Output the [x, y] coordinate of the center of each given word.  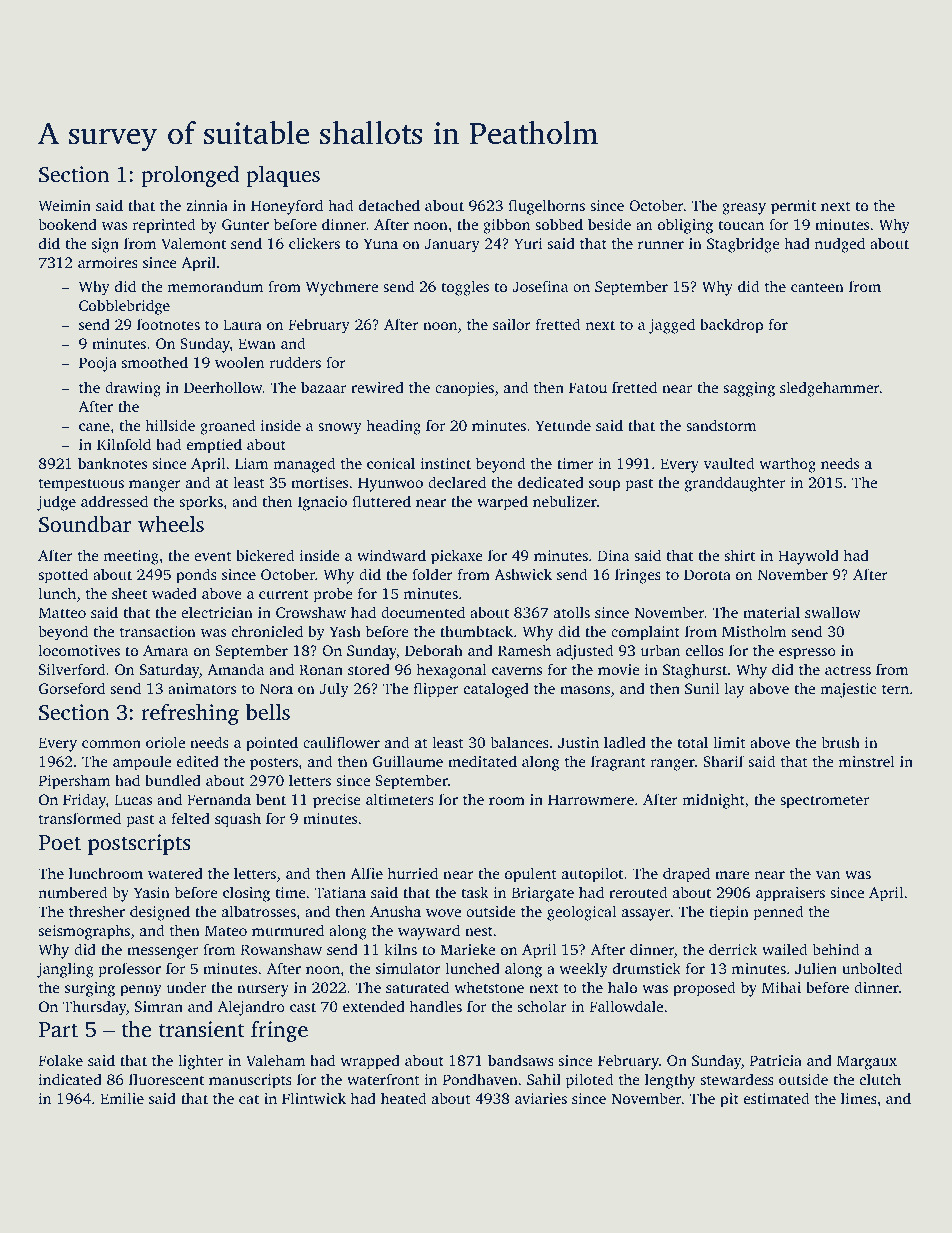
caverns [517, 671]
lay [734, 690]
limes [859, 1098]
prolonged [190, 176]
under [186, 987]
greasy [744, 209]
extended [374, 1006]
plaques [283, 176]
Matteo [62, 612]
